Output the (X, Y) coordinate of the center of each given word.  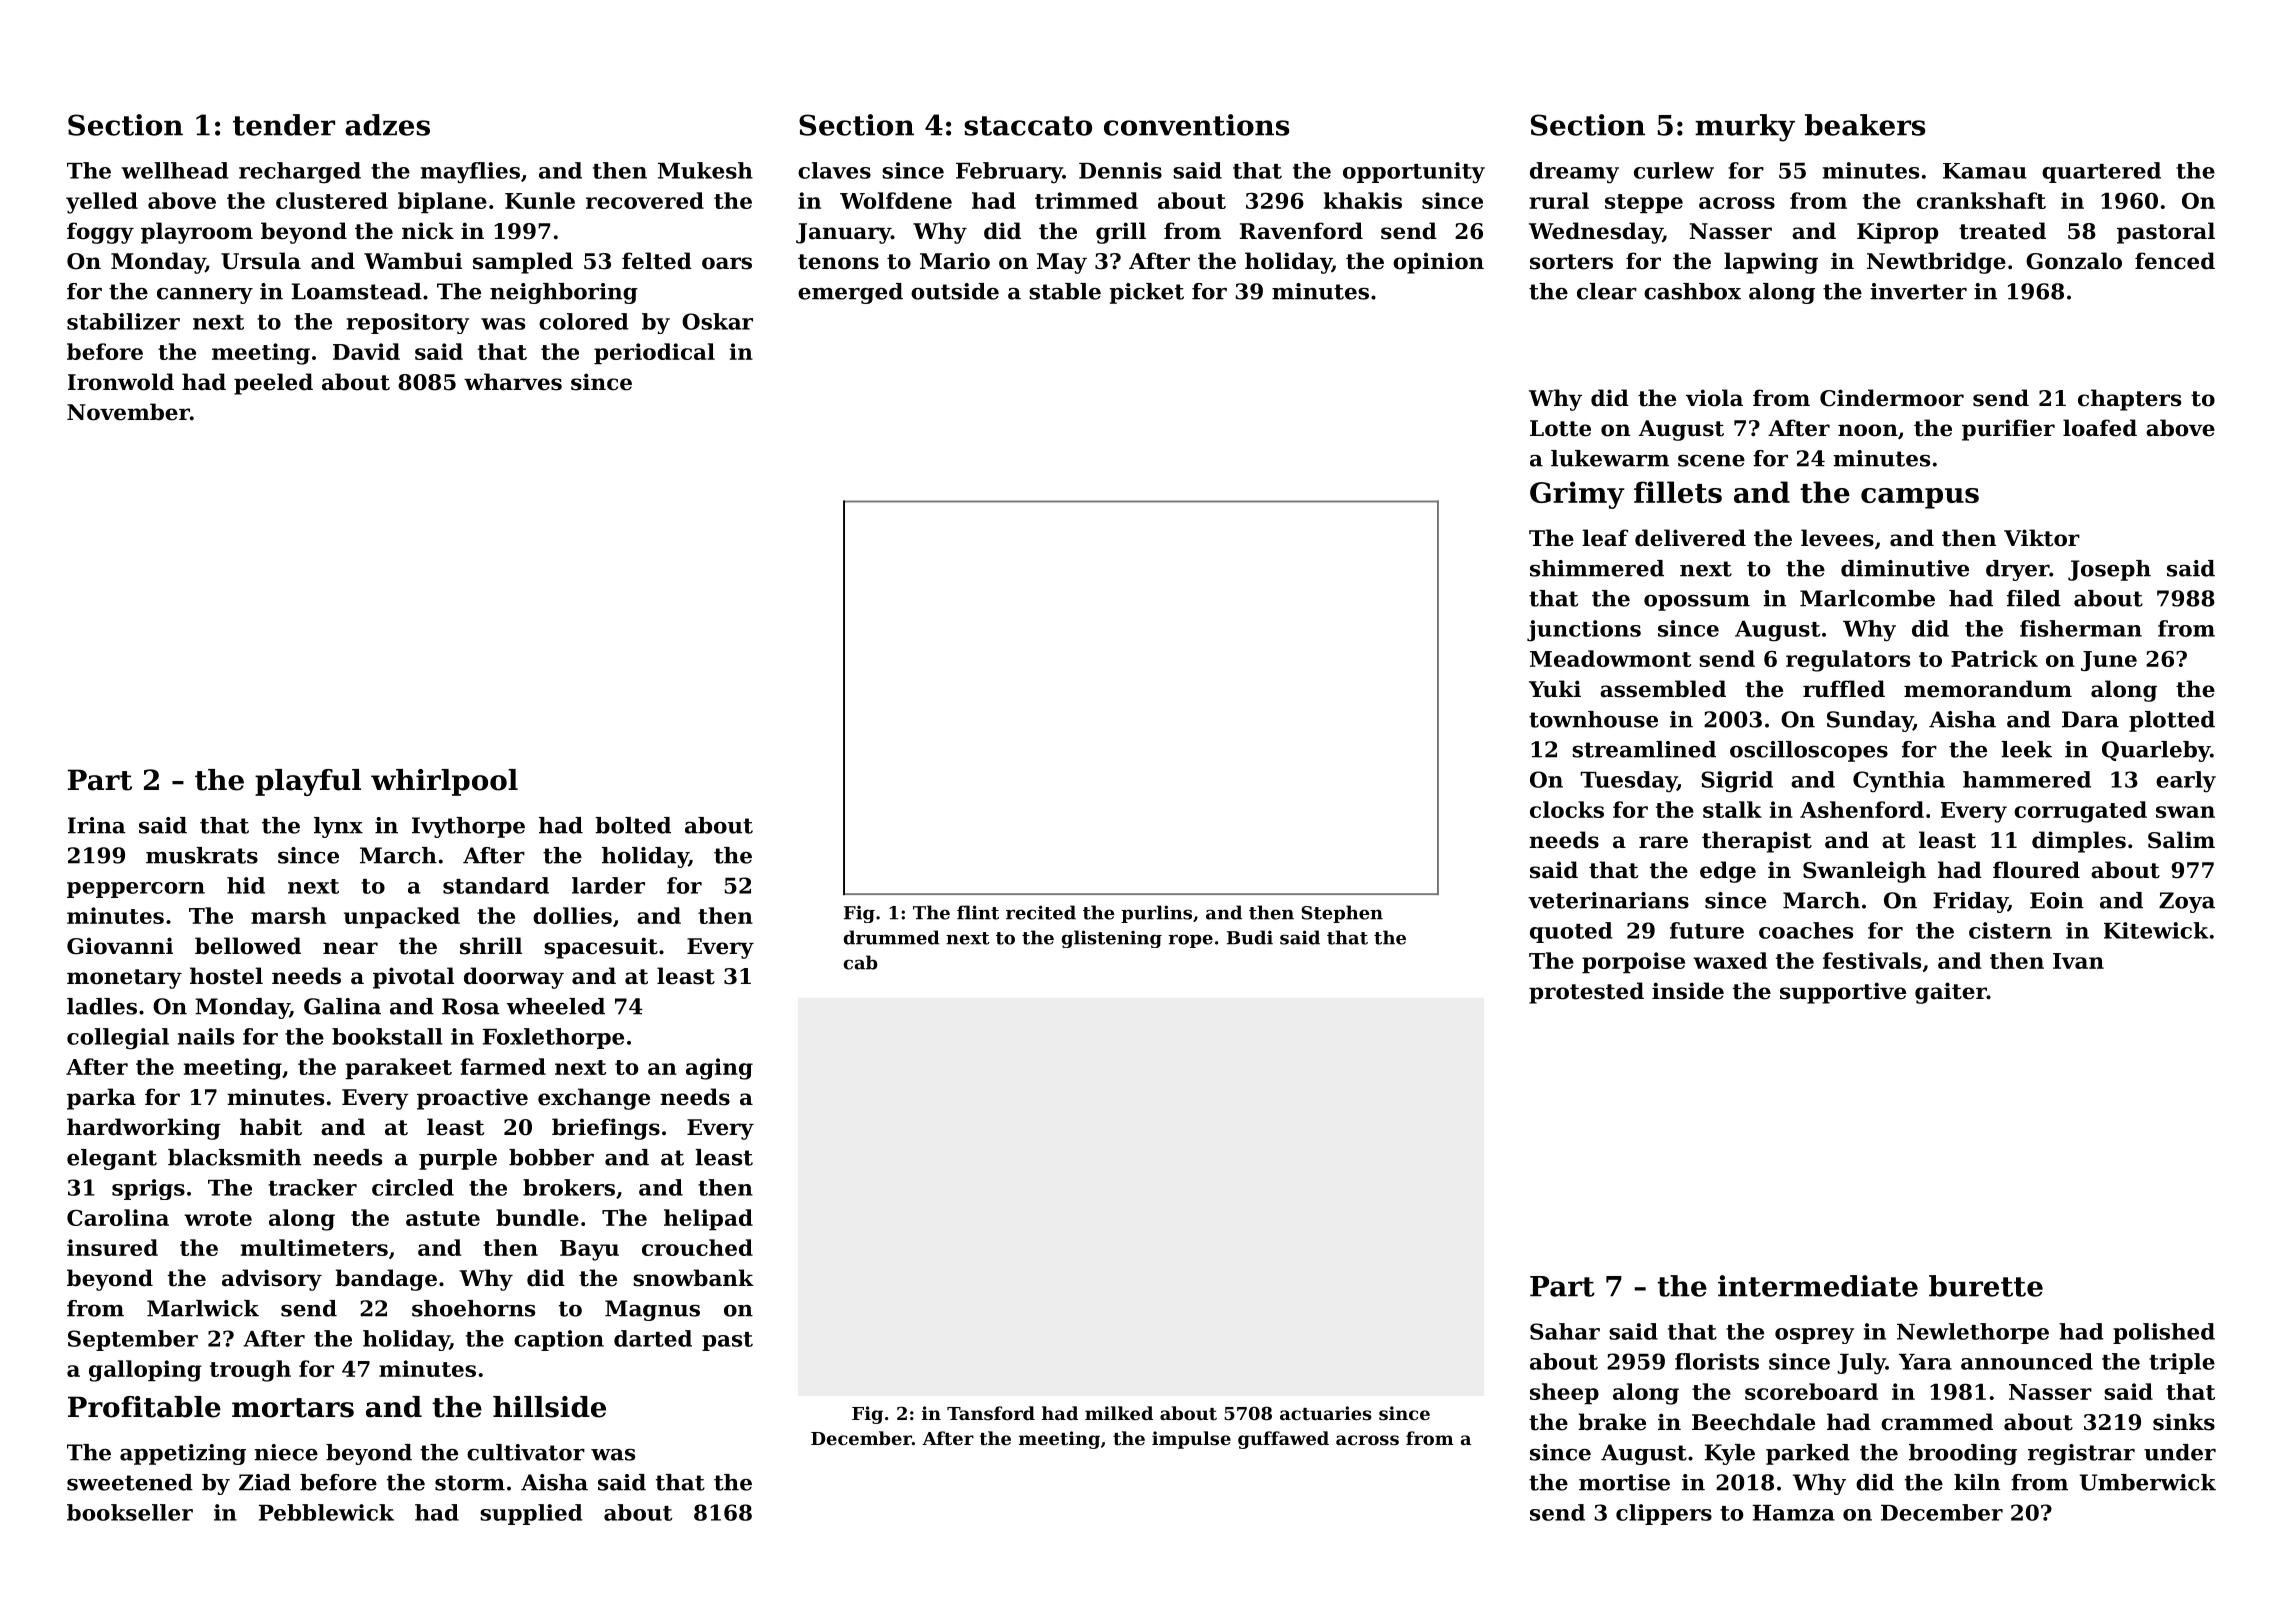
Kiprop (1897, 233)
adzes (387, 125)
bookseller (130, 1512)
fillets (1678, 492)
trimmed (1086, 200)
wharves (513, 382)
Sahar (1565, 1331)
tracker (312, 1187)
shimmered (1597, 568)
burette (1986, 1286)
